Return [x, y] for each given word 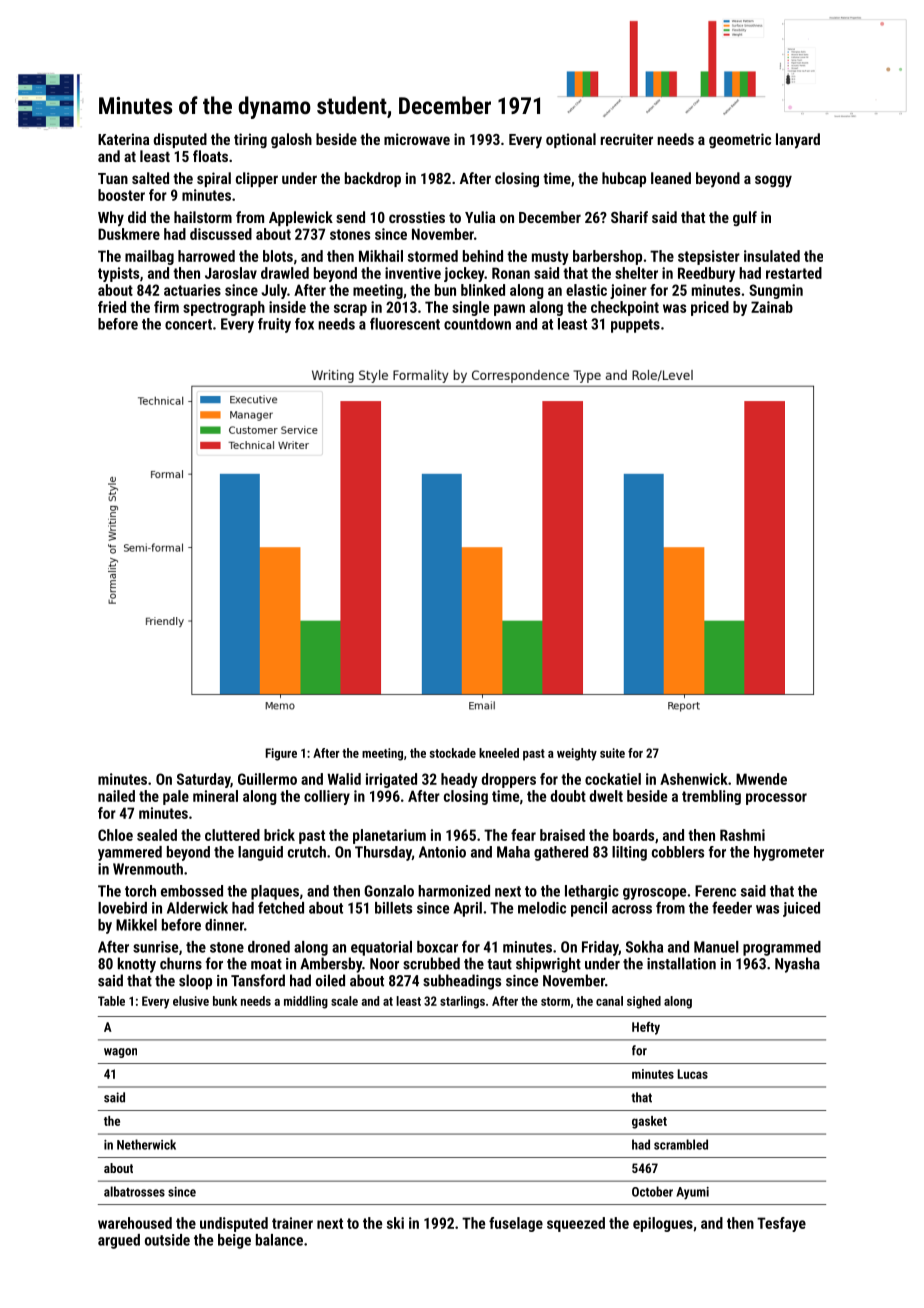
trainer [292, 1223]
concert [188, 324]
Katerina [123, 139]
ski [395, 1223]
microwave [417, 139]
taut [499, 964]
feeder [732, 907]
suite [612, 753]
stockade [453, 753]
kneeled [499, 753]
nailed [116, 796]
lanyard [798, 141]
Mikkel [136, 925]
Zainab [772, 307]
